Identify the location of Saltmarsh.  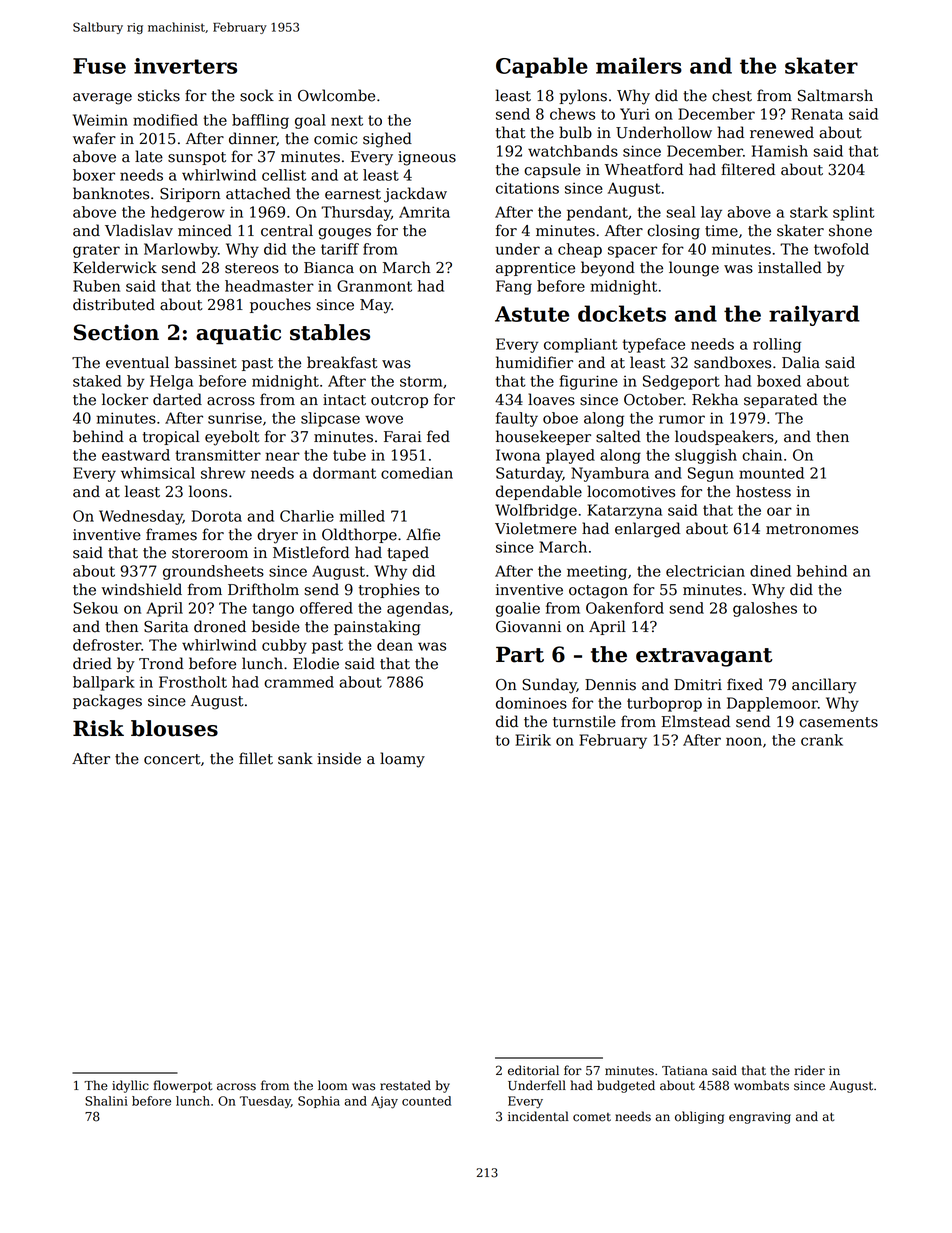
(835, 95).
